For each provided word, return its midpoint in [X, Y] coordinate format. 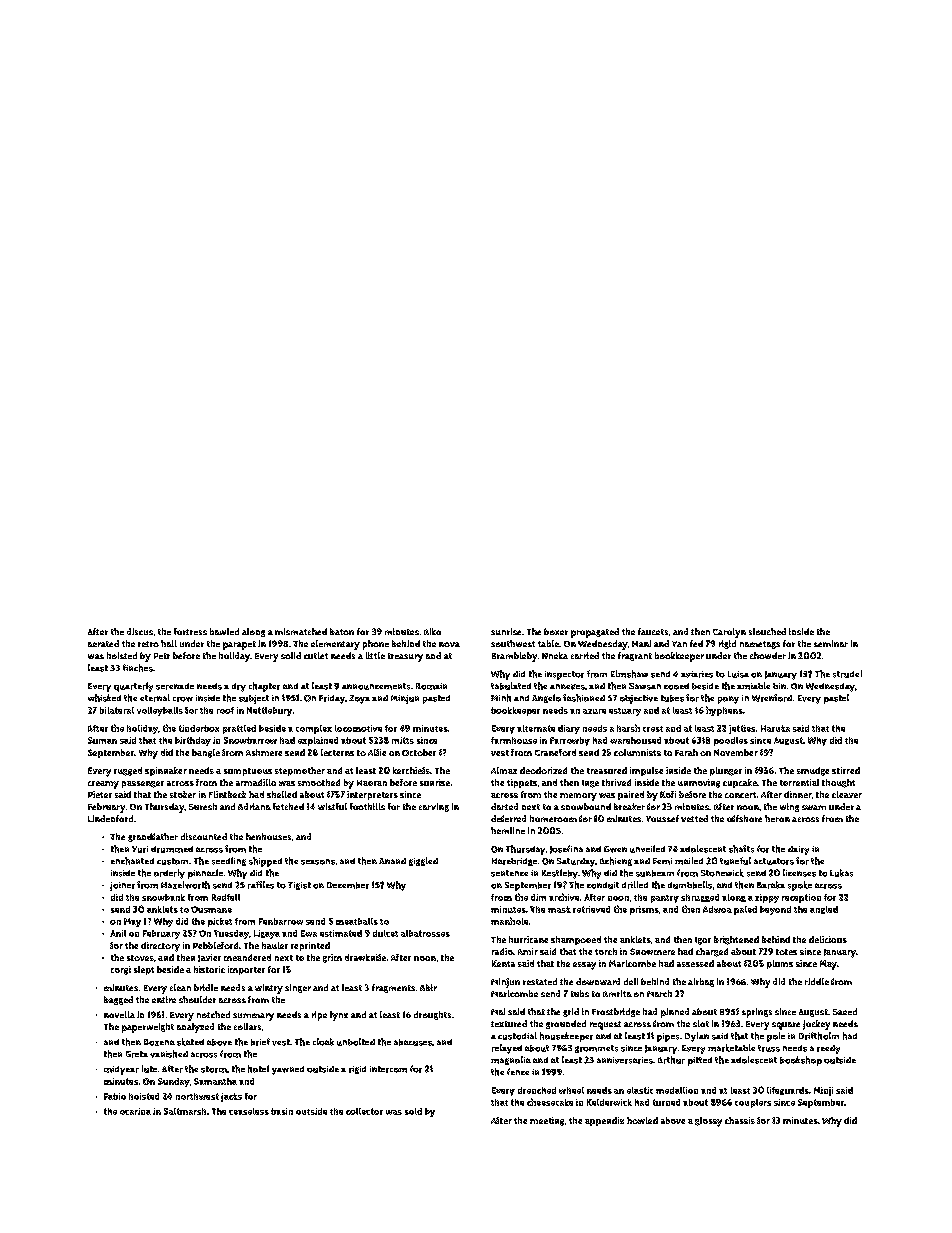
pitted [700, 1061]
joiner [122, 886]
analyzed [195, 1028]
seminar [831, 643]
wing [789, 807]
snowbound [586, 806]
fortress [190, 631]
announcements [376, 686]
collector [364, 1111]
